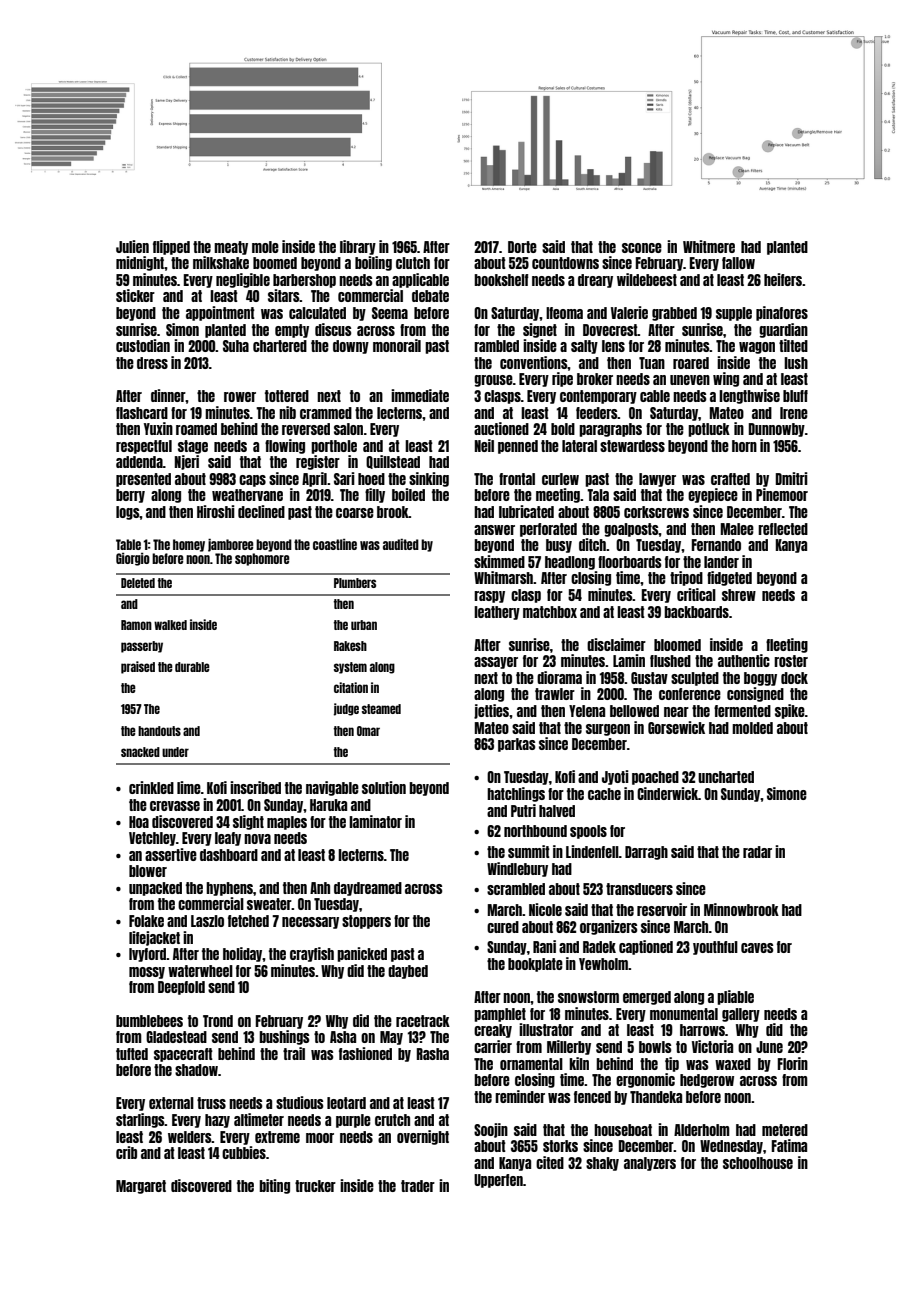  I want to click on trail, so click(294, 1053).
